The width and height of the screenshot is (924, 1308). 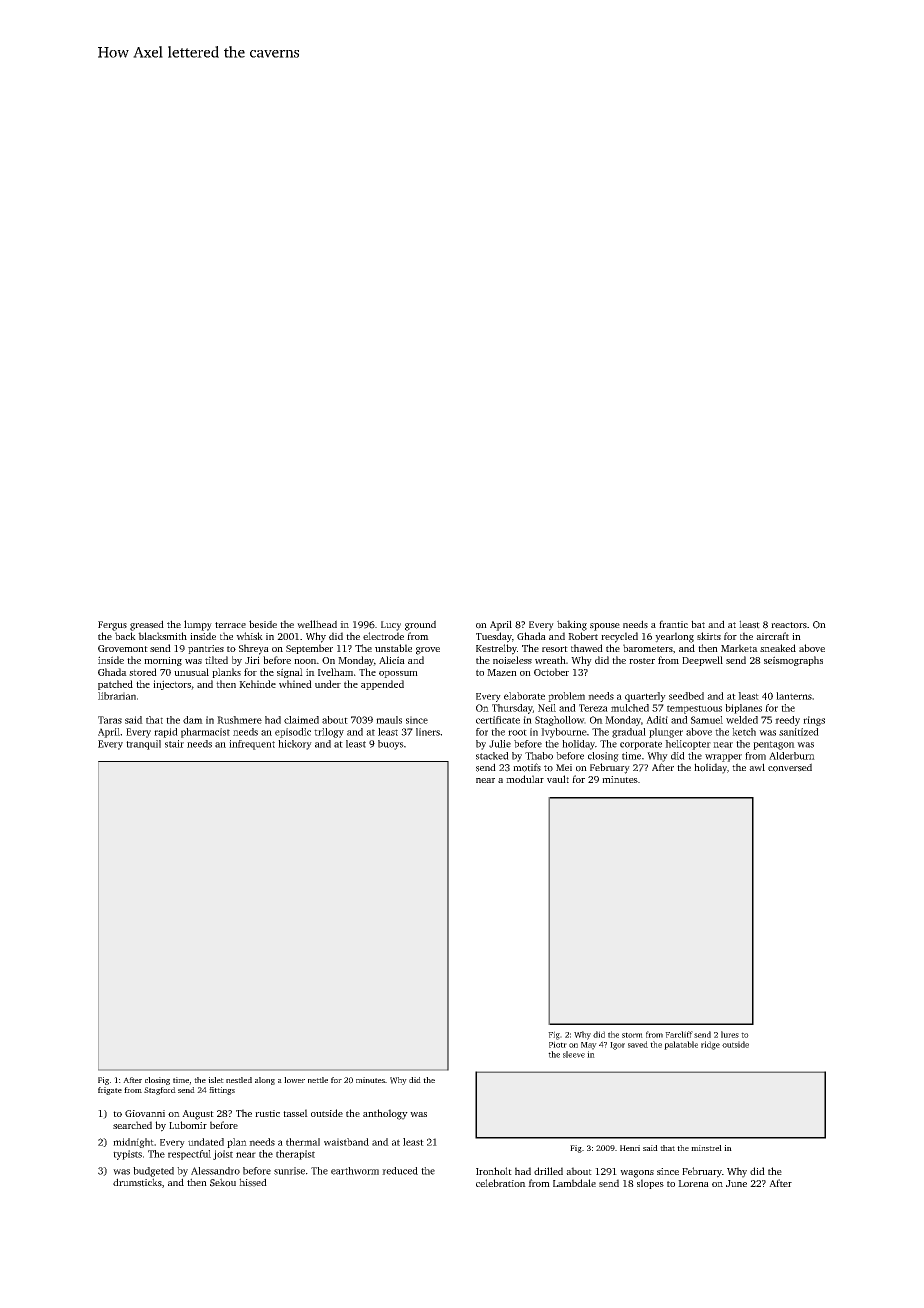 What do you see at coordinates (143, 745) in the screenshot?
I see `tranquil` at bounding box center [143, 745].
